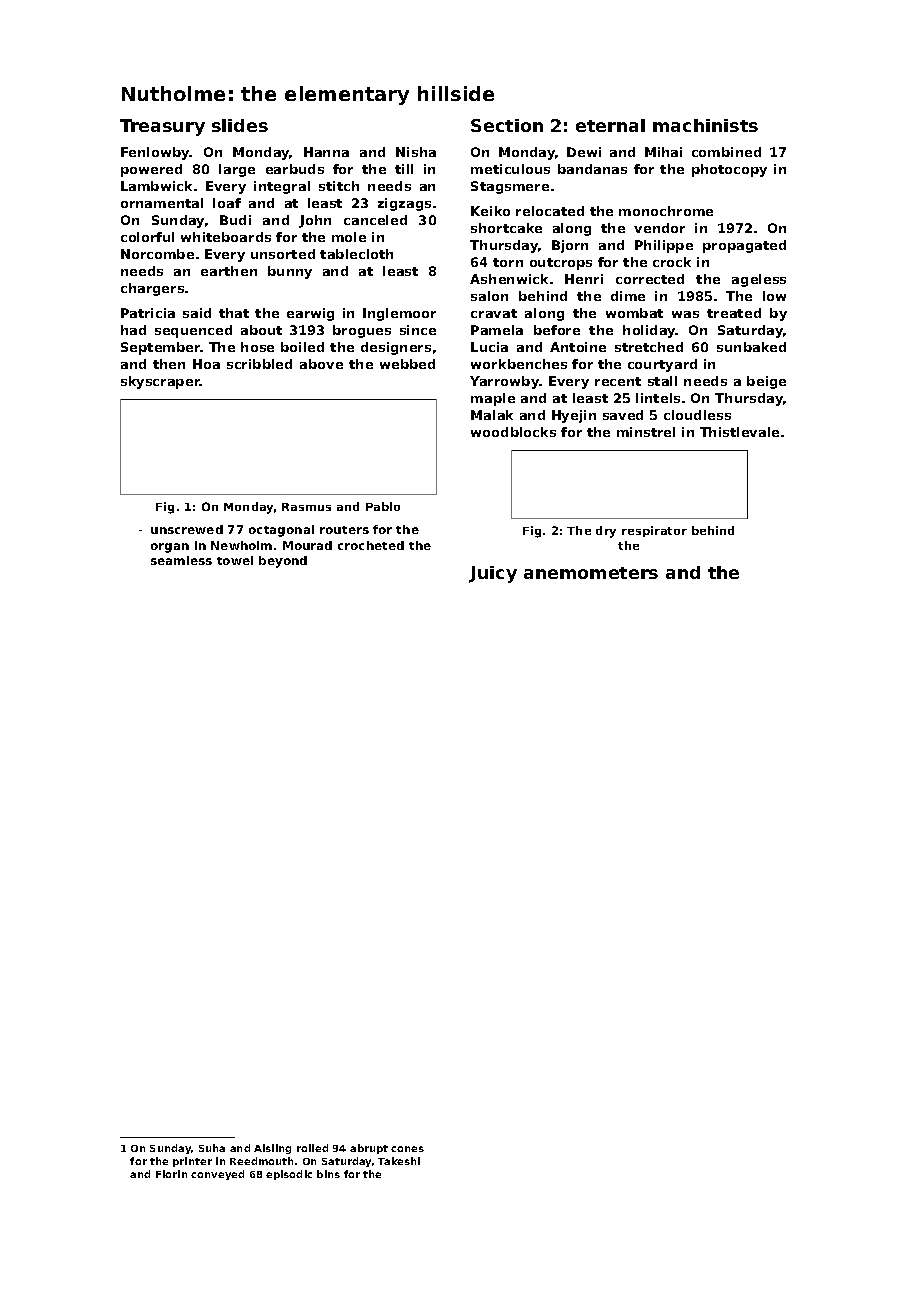 The width and height of the screenshot is (908, 1316). What do you see at coordinates (759, 280) in the screenshot?
I see `ageless` at bounding box center [759, 280].
